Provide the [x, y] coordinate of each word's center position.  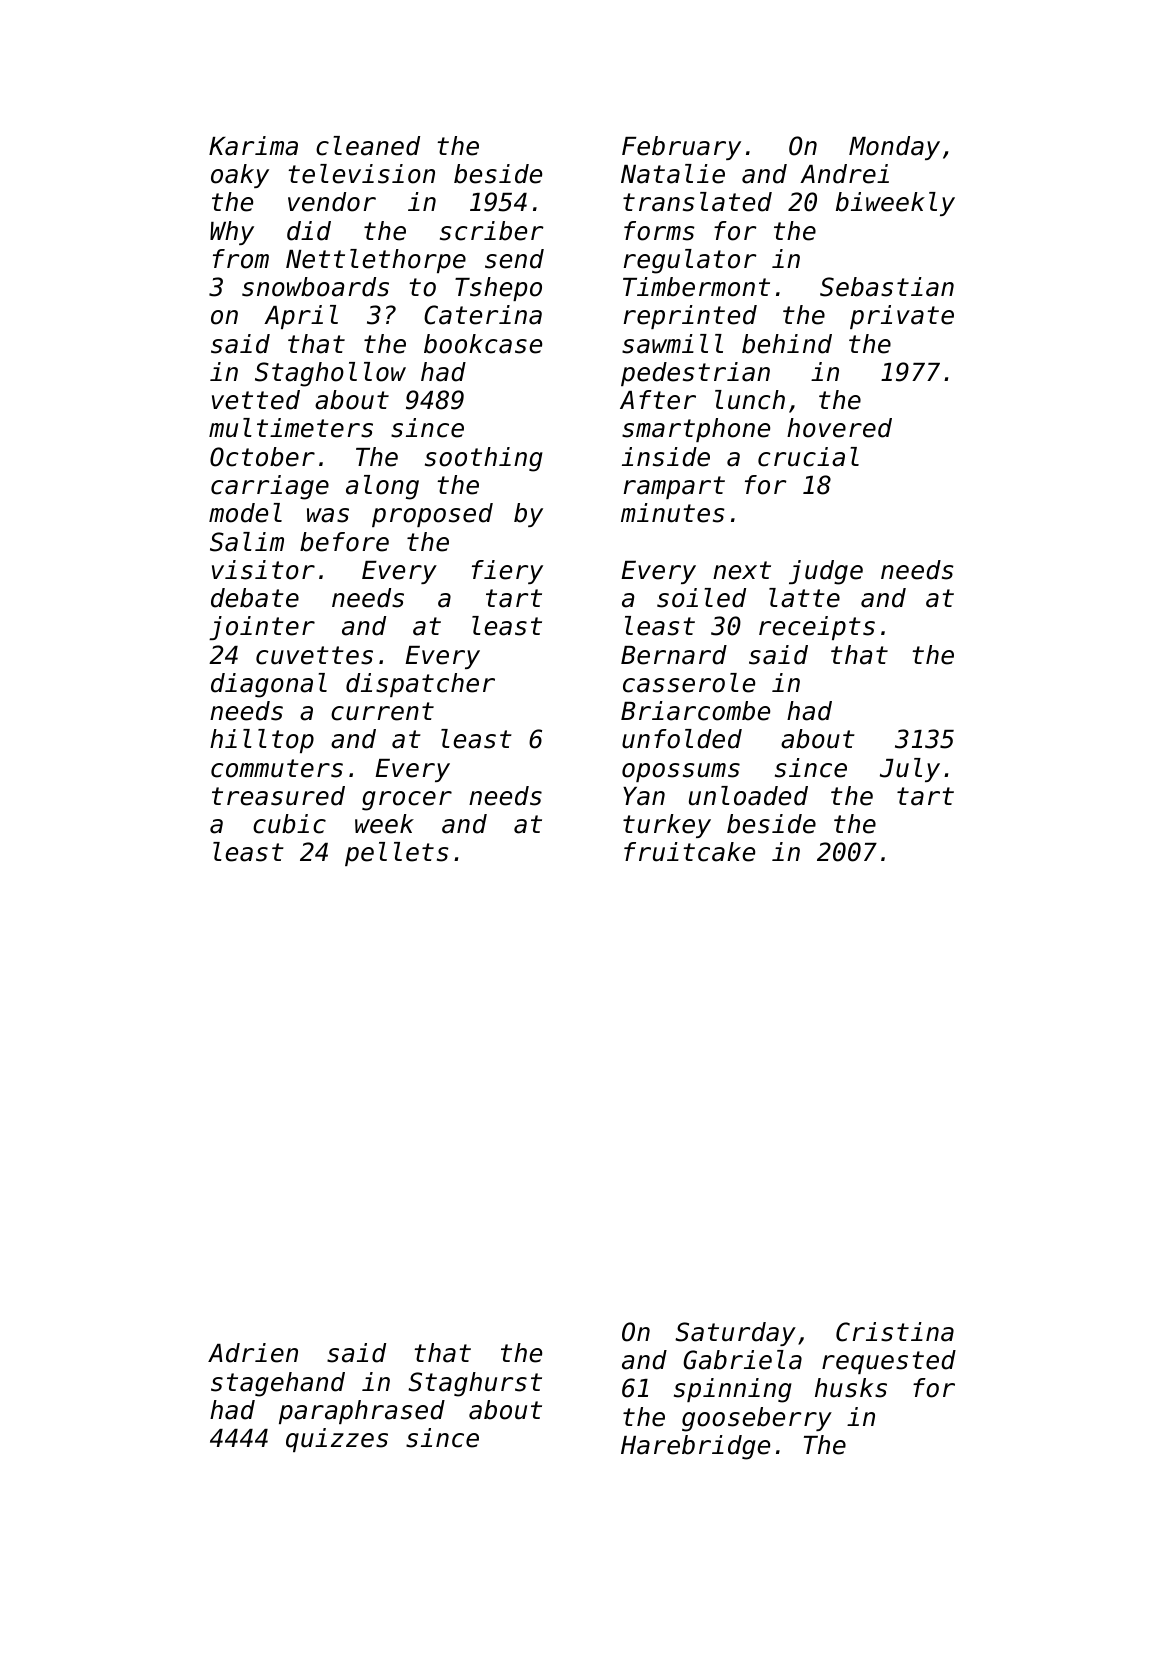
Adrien [253, 1353]
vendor [332, 202]
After [658, 400]
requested [889, 1362]
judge [826, 572]
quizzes [337, 1440]
